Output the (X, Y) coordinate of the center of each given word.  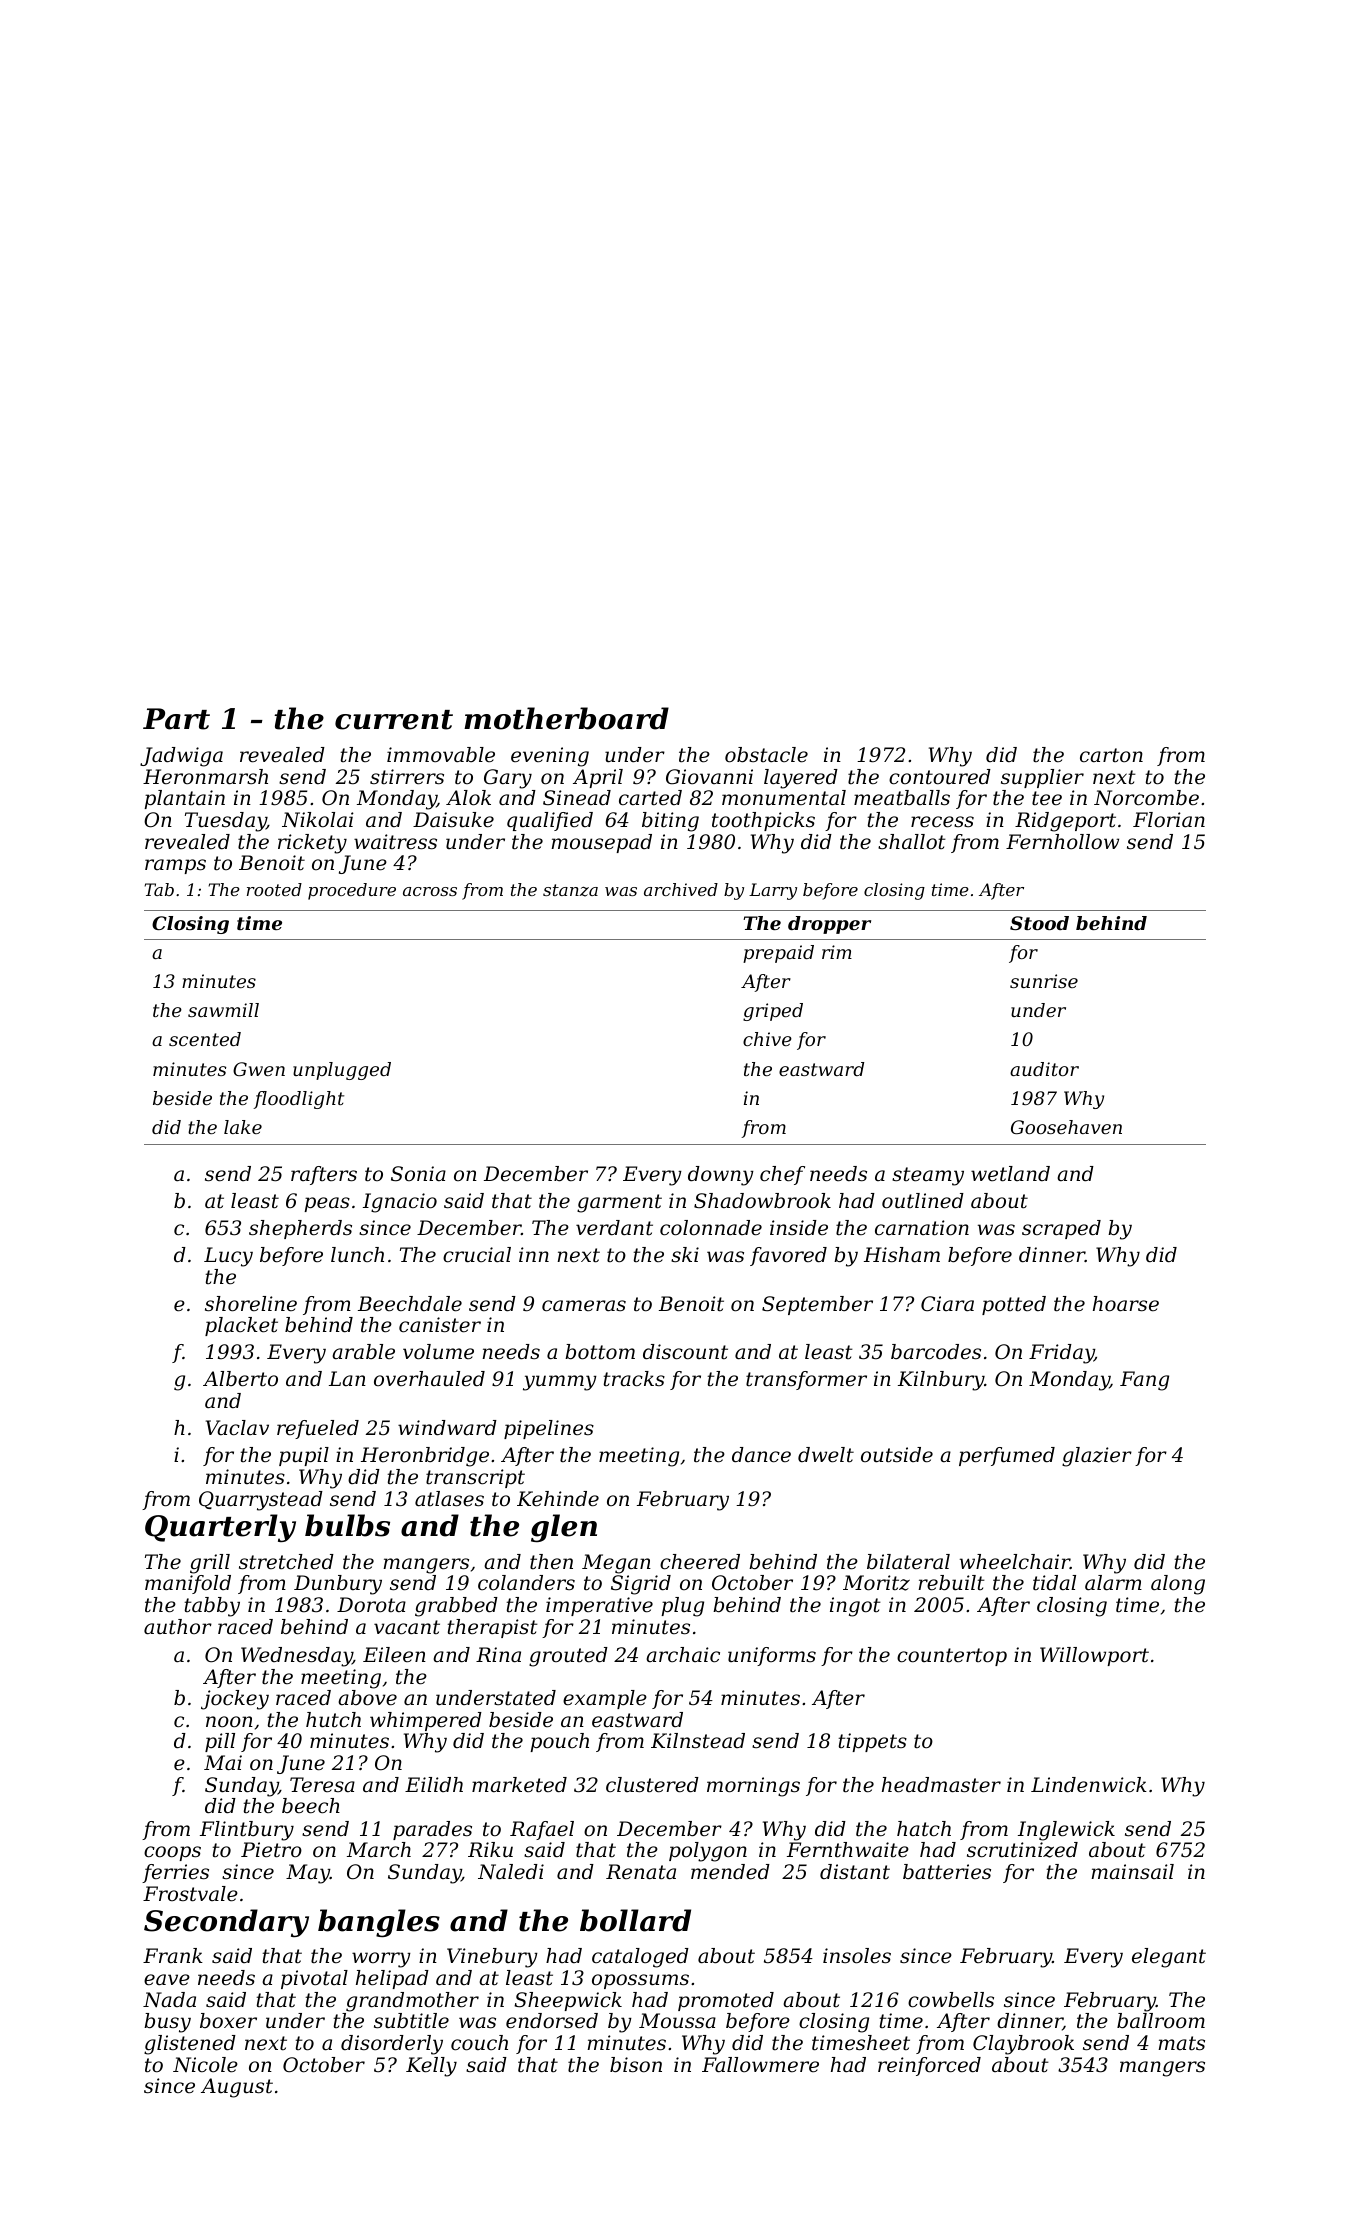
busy (167, 2023)
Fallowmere (760, 2065)
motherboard (566, 718)
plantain (184, 799)
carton (1111, 755)
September (817, 1305)
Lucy (228, 1257)
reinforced (929, 2066)
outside (897, 1455)
